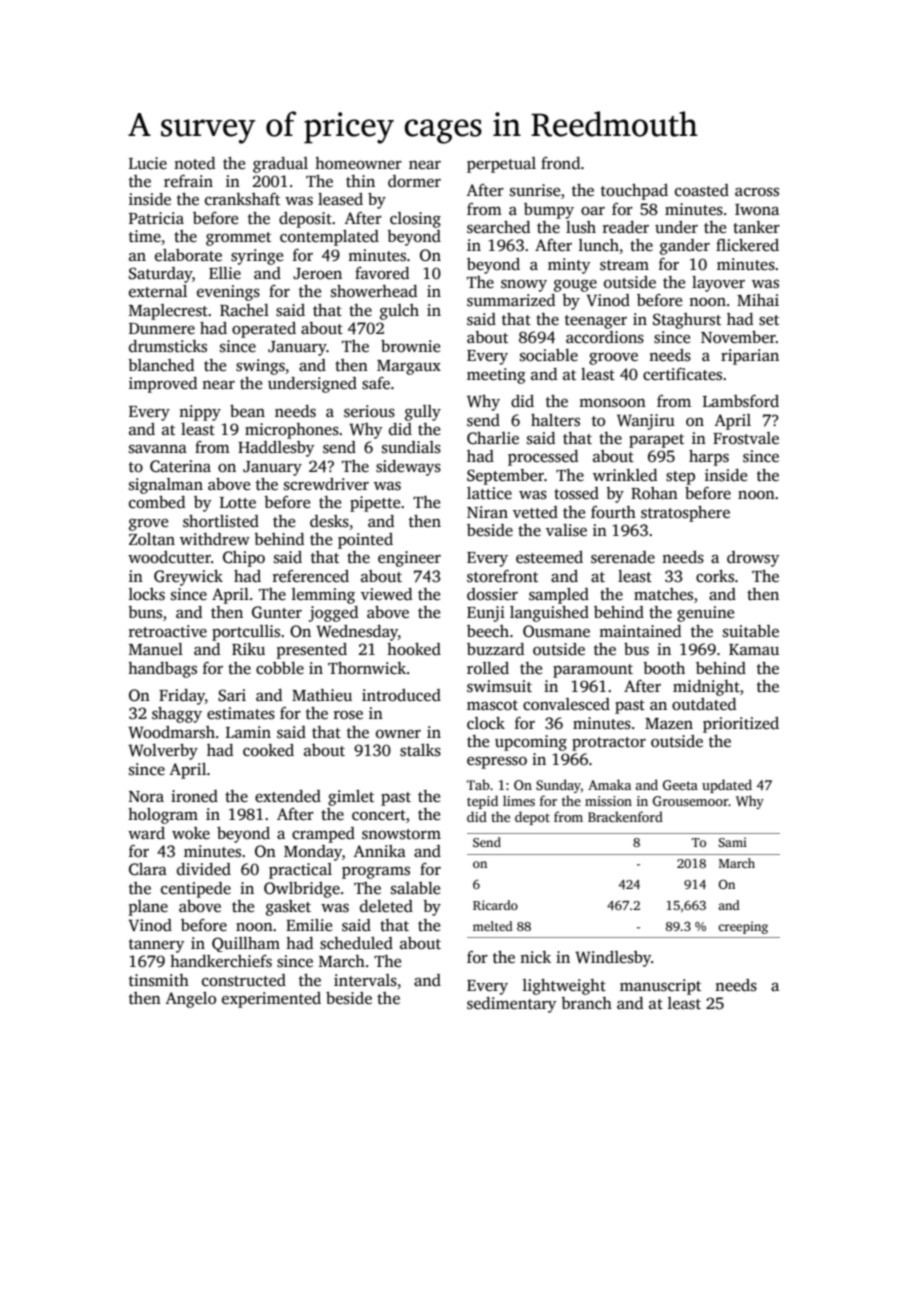  I want to click on portcullis, so click(246, 633).
